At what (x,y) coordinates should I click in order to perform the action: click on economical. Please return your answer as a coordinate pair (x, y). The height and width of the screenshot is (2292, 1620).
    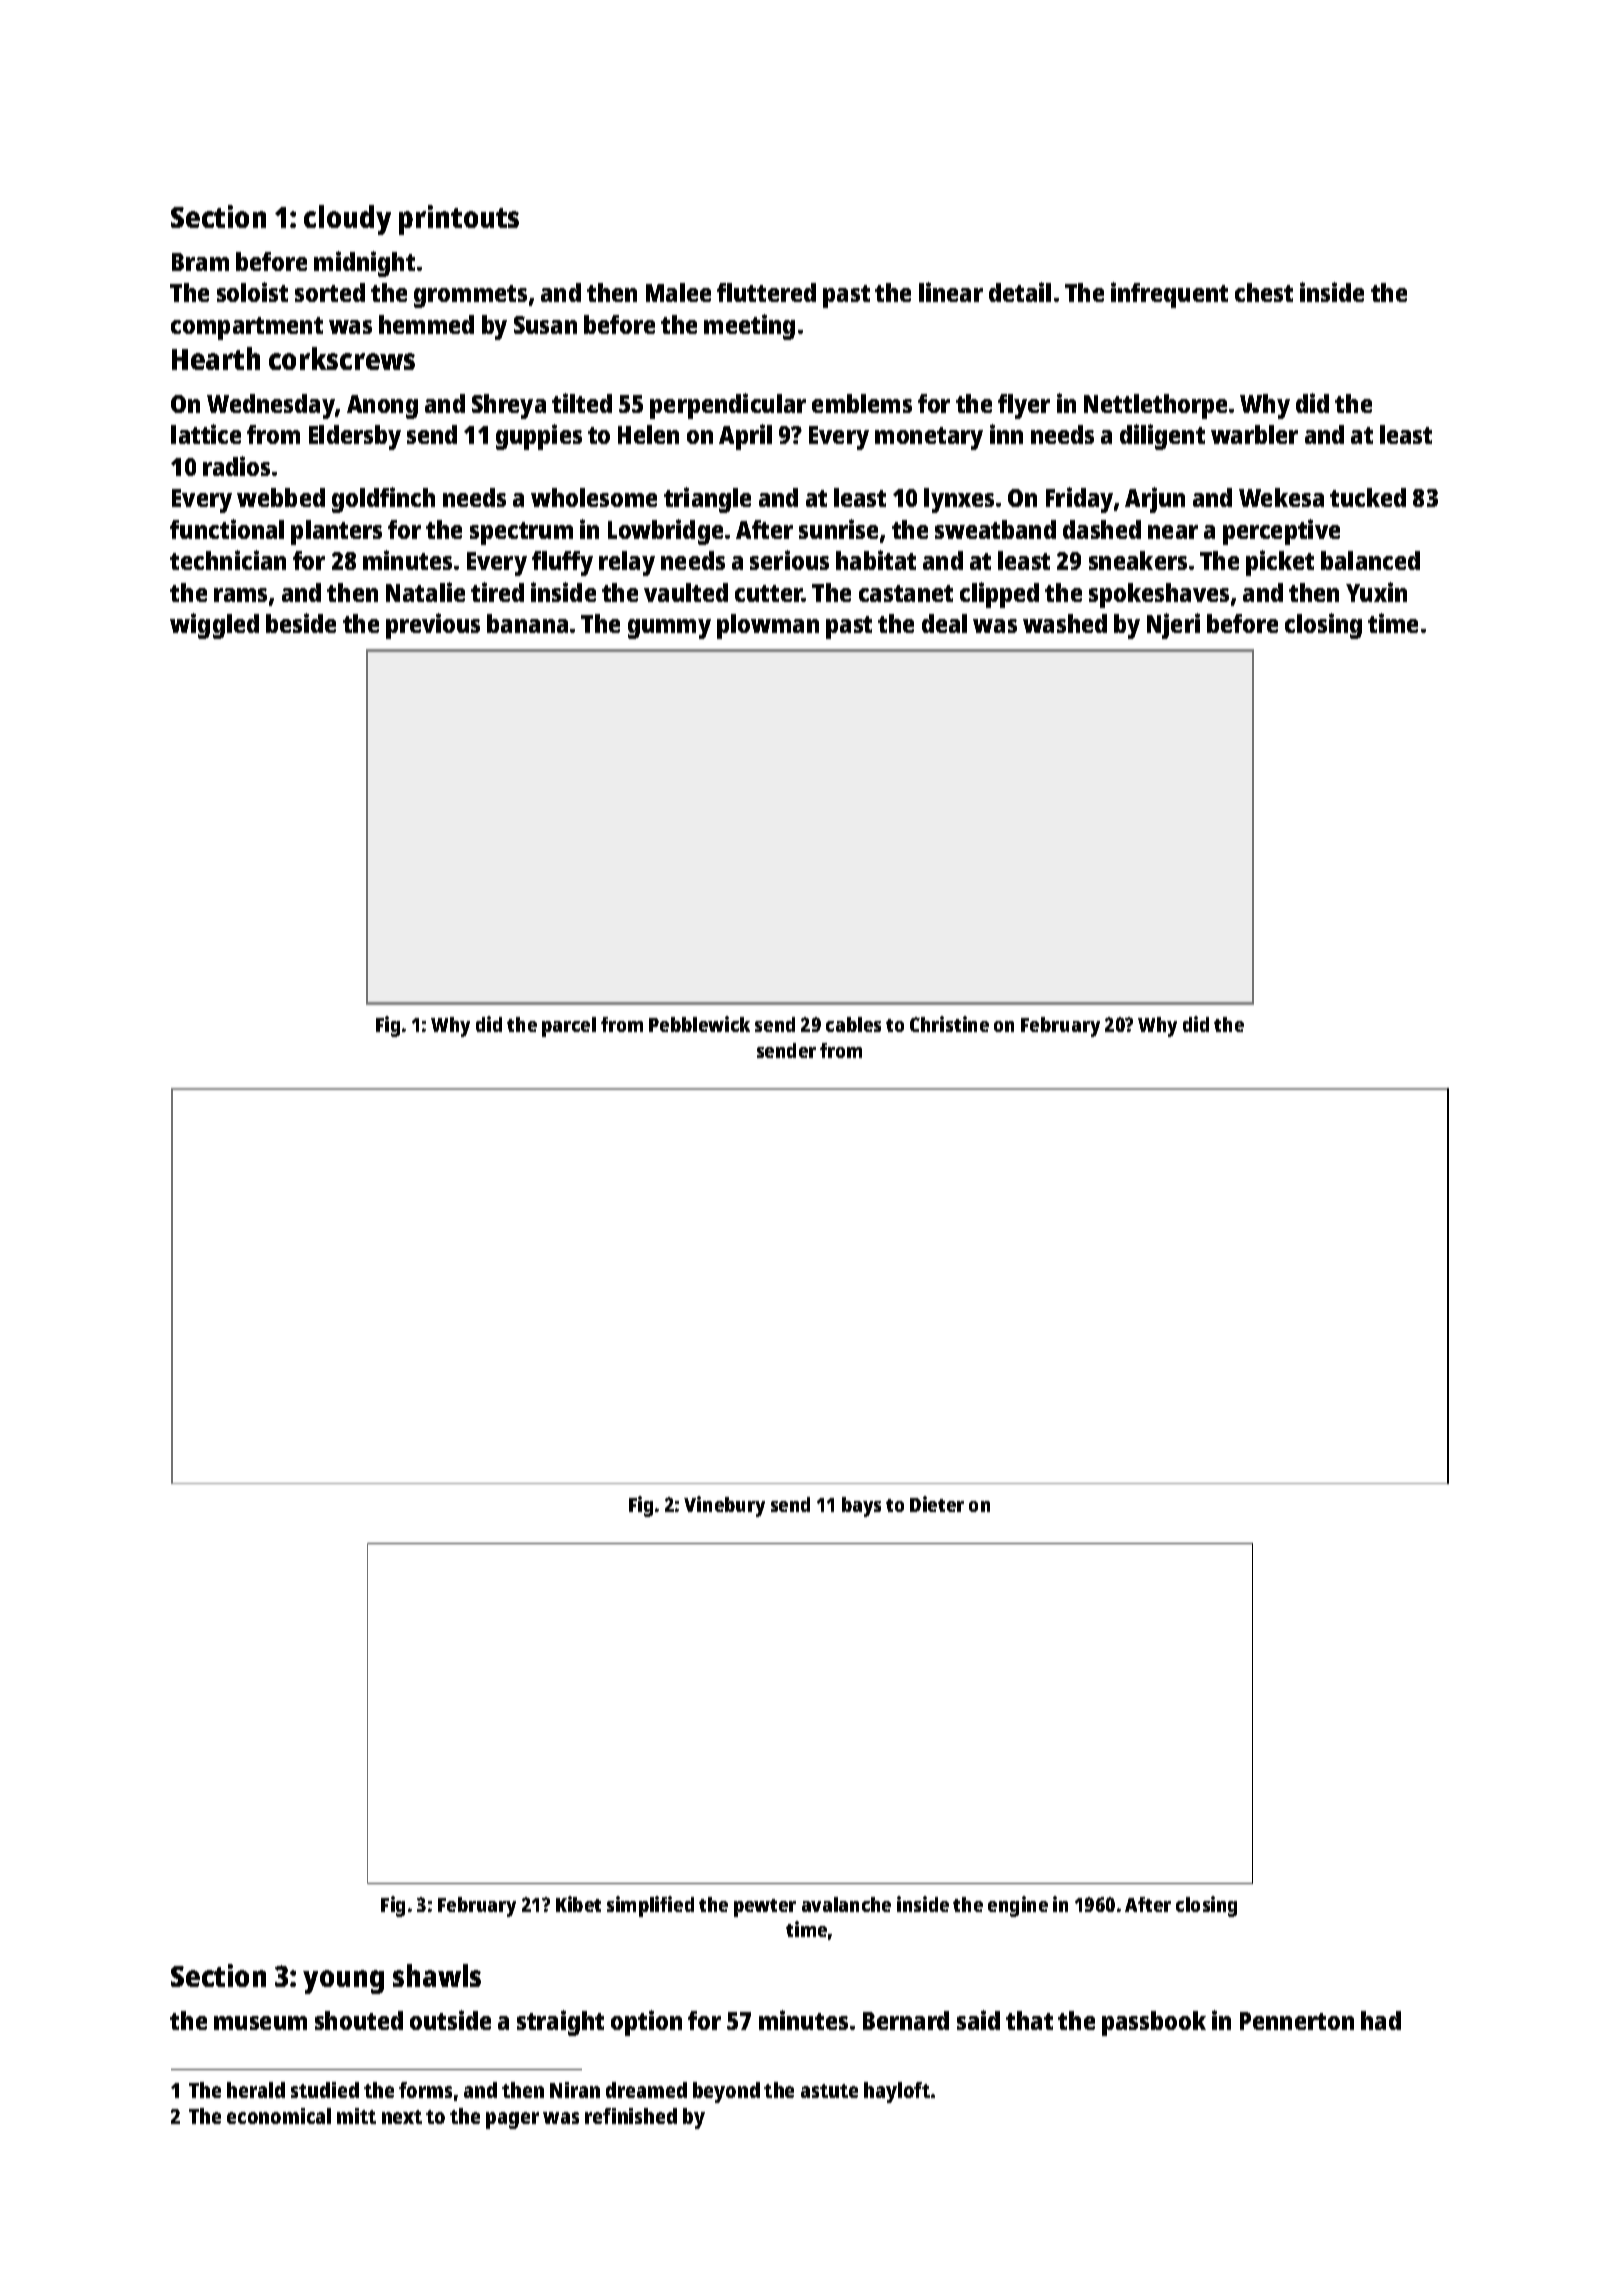
    Looking at the image, I should click on (279, 2116).
